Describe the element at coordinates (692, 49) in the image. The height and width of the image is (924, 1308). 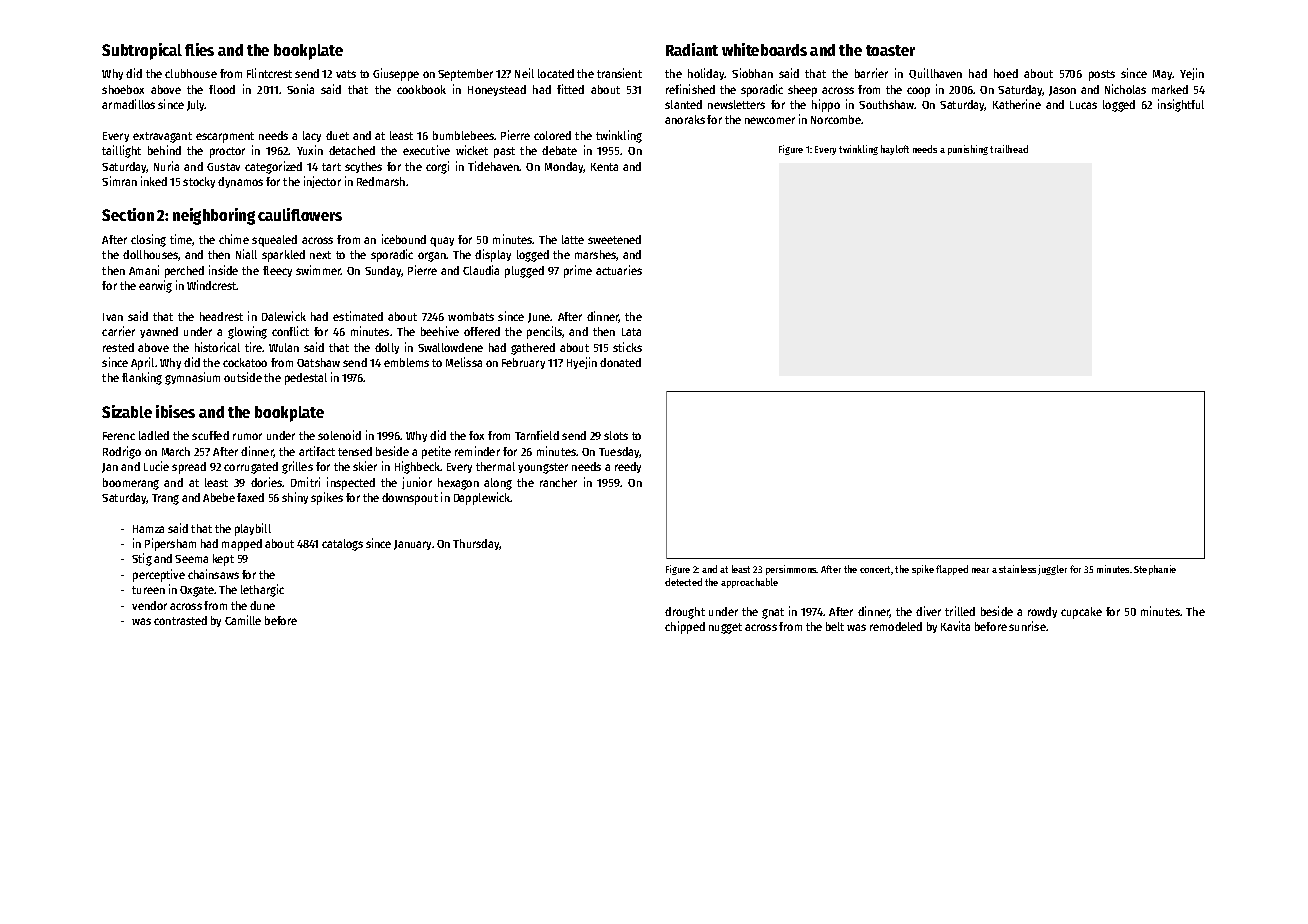
I see `Radiant` at that location.
